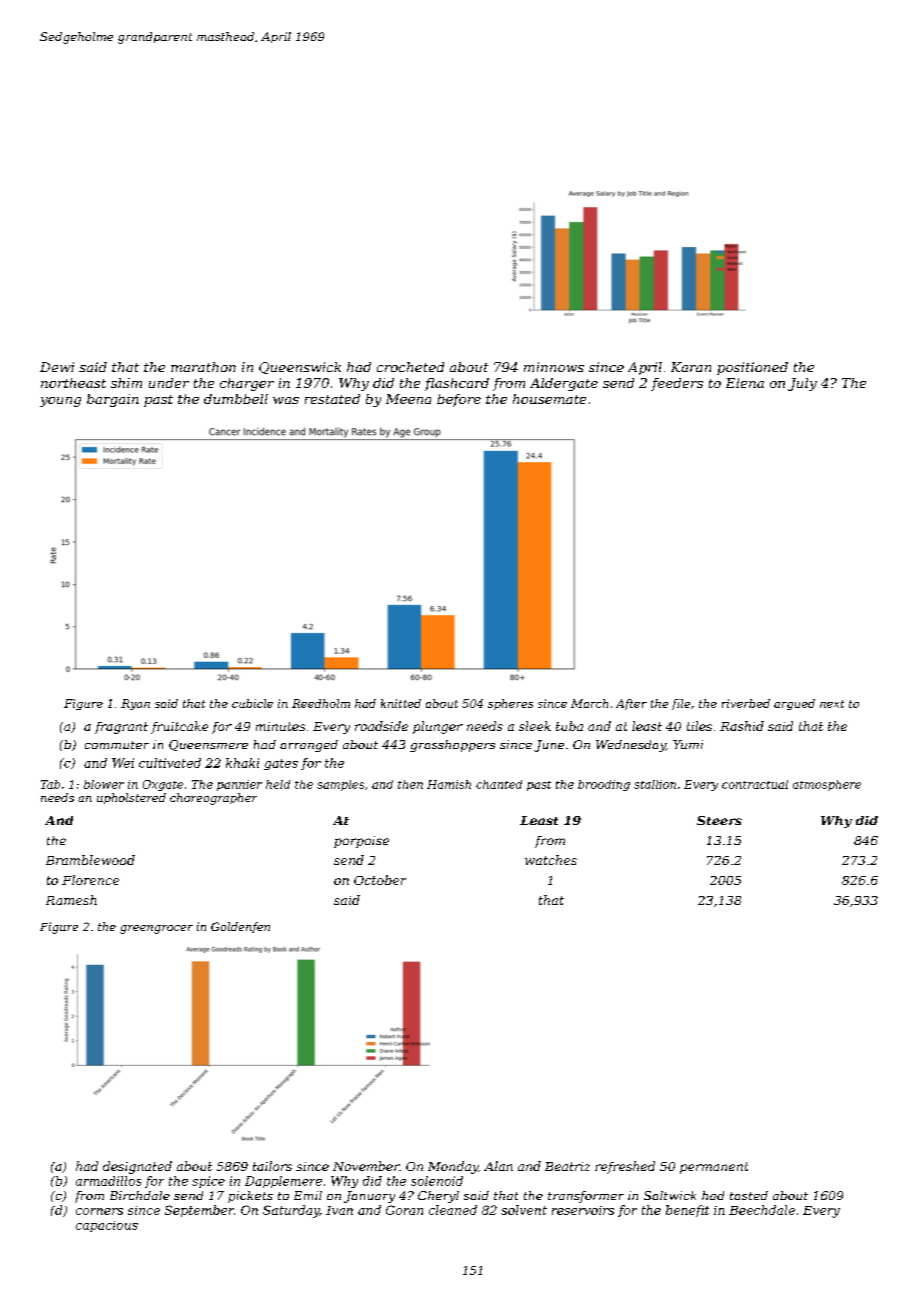 The width and height of the screenshot is (924, 1308). What do you see at coordinates (510, 704) in the screenshot?
I see `spheres` at bounding box center [510, 704].
